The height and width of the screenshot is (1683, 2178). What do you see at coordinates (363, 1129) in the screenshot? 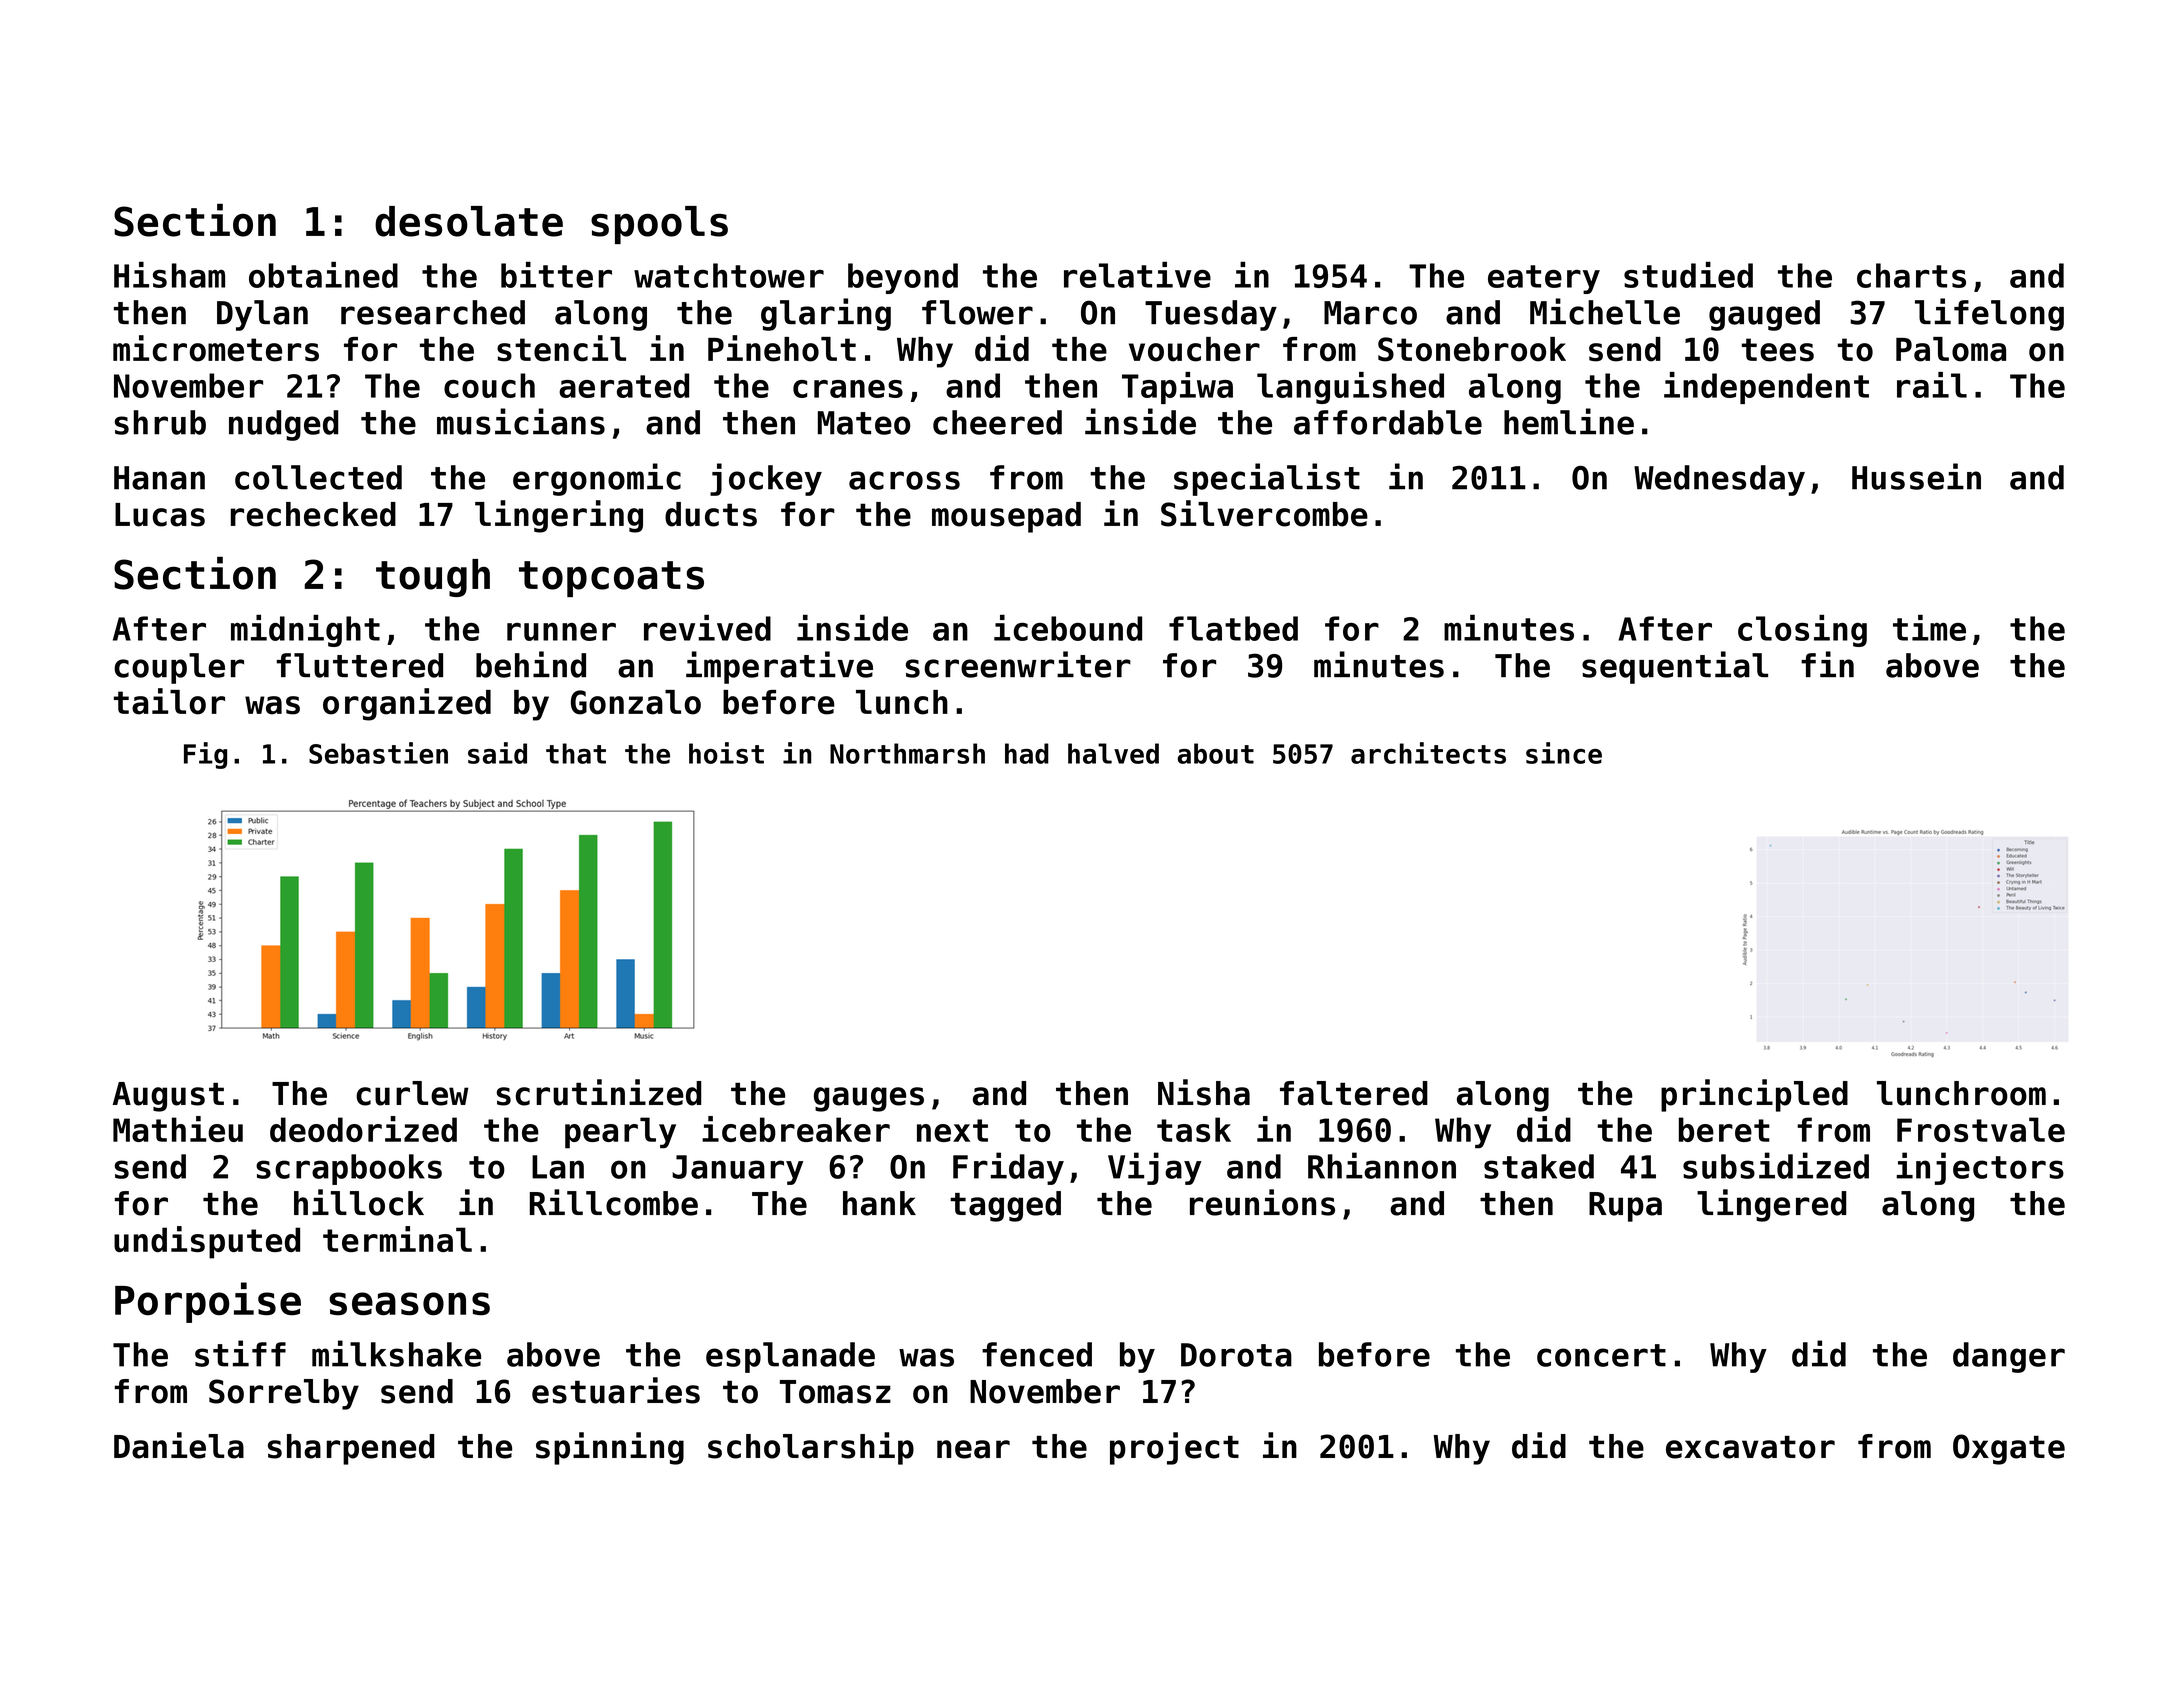
I see `deodorized` at bounding box center [363, 1129].
